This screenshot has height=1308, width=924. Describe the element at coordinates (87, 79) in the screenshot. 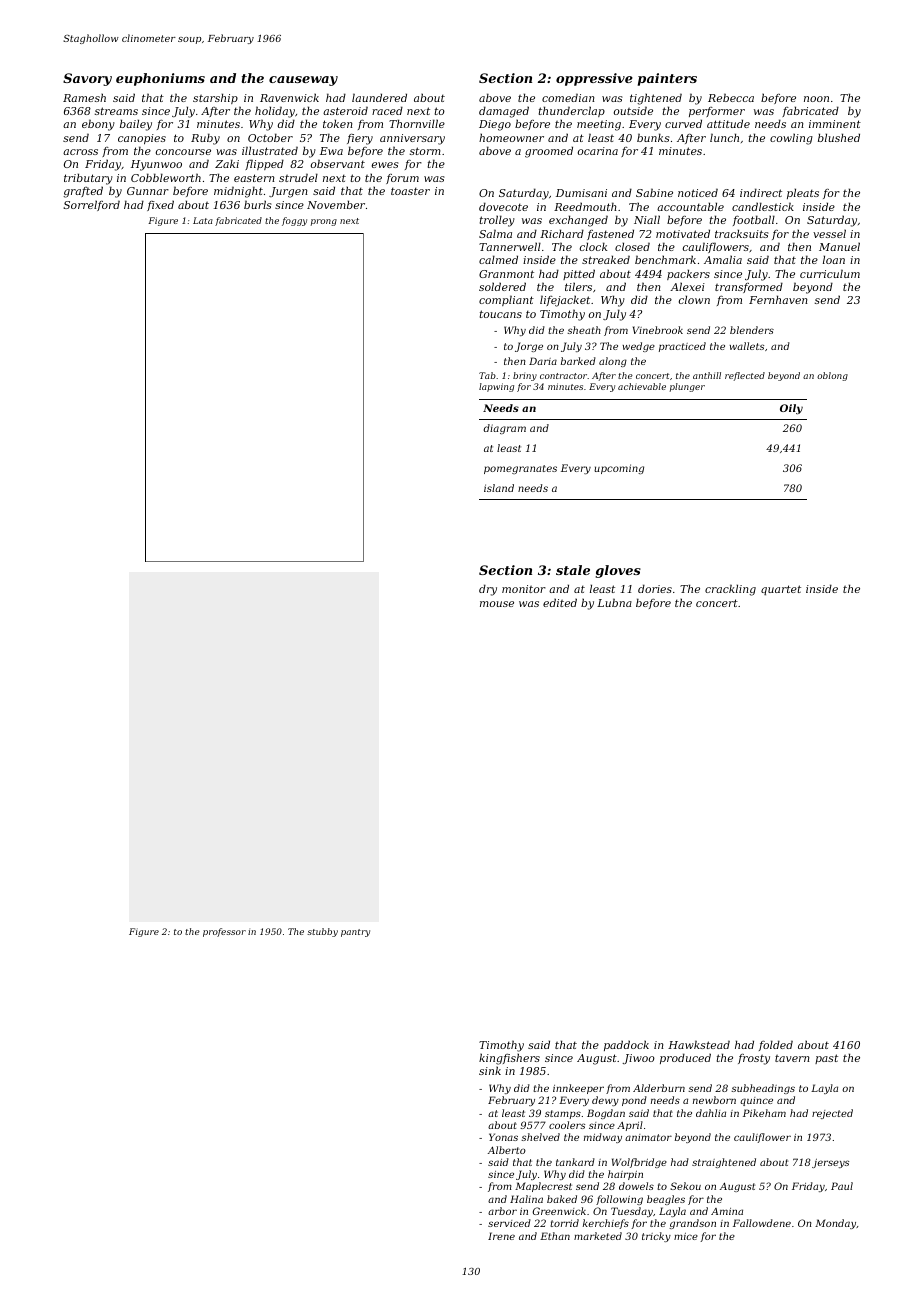

I see `Savory` at that location.
